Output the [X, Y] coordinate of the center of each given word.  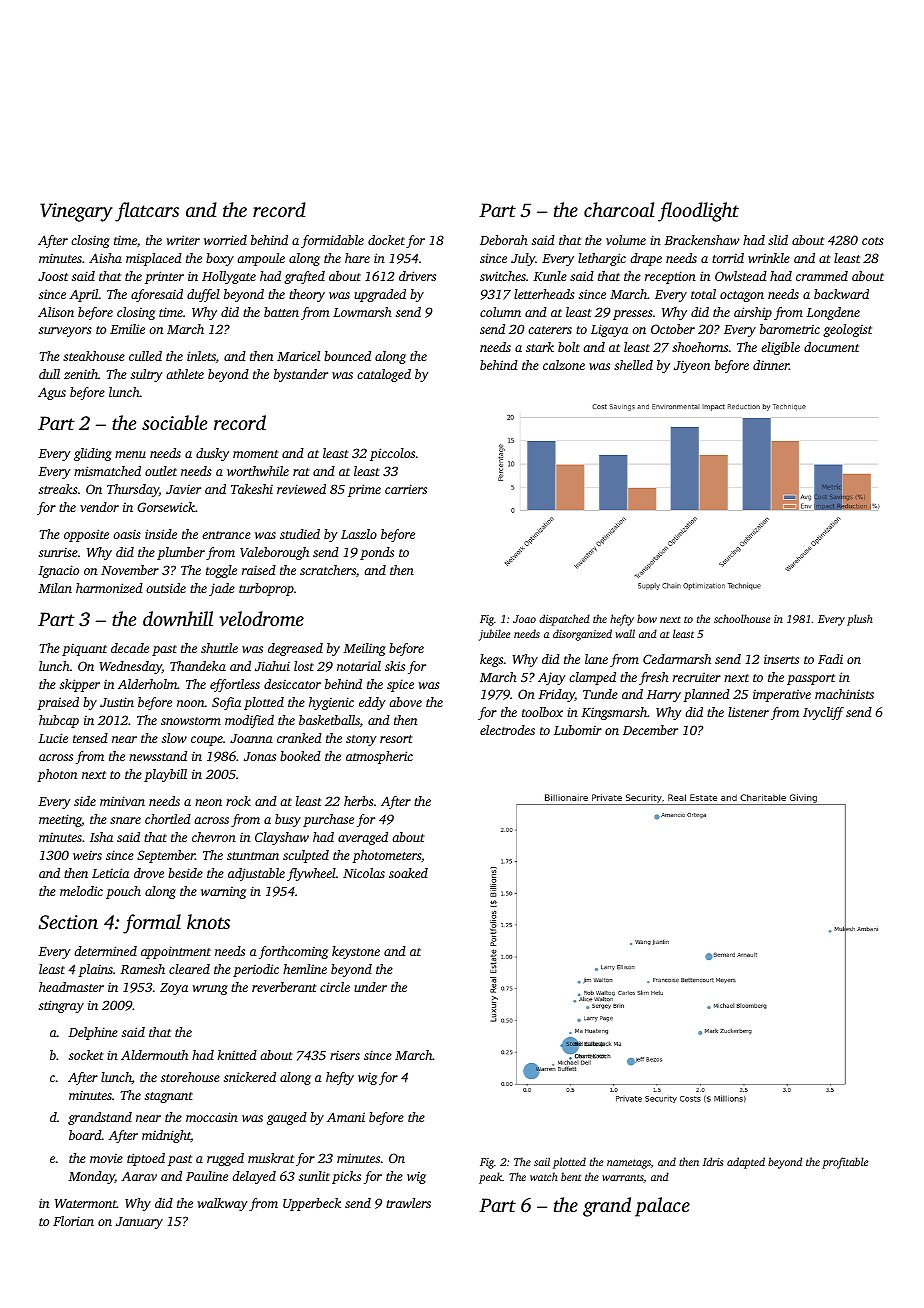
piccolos [392, 454]
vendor [99, 507]
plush [860, 620]
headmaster [71, 987]
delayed [254, 1177]
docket [386, 240]
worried [225, 240]
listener [748, 712]
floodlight [698, 212]
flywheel [311, 874]
